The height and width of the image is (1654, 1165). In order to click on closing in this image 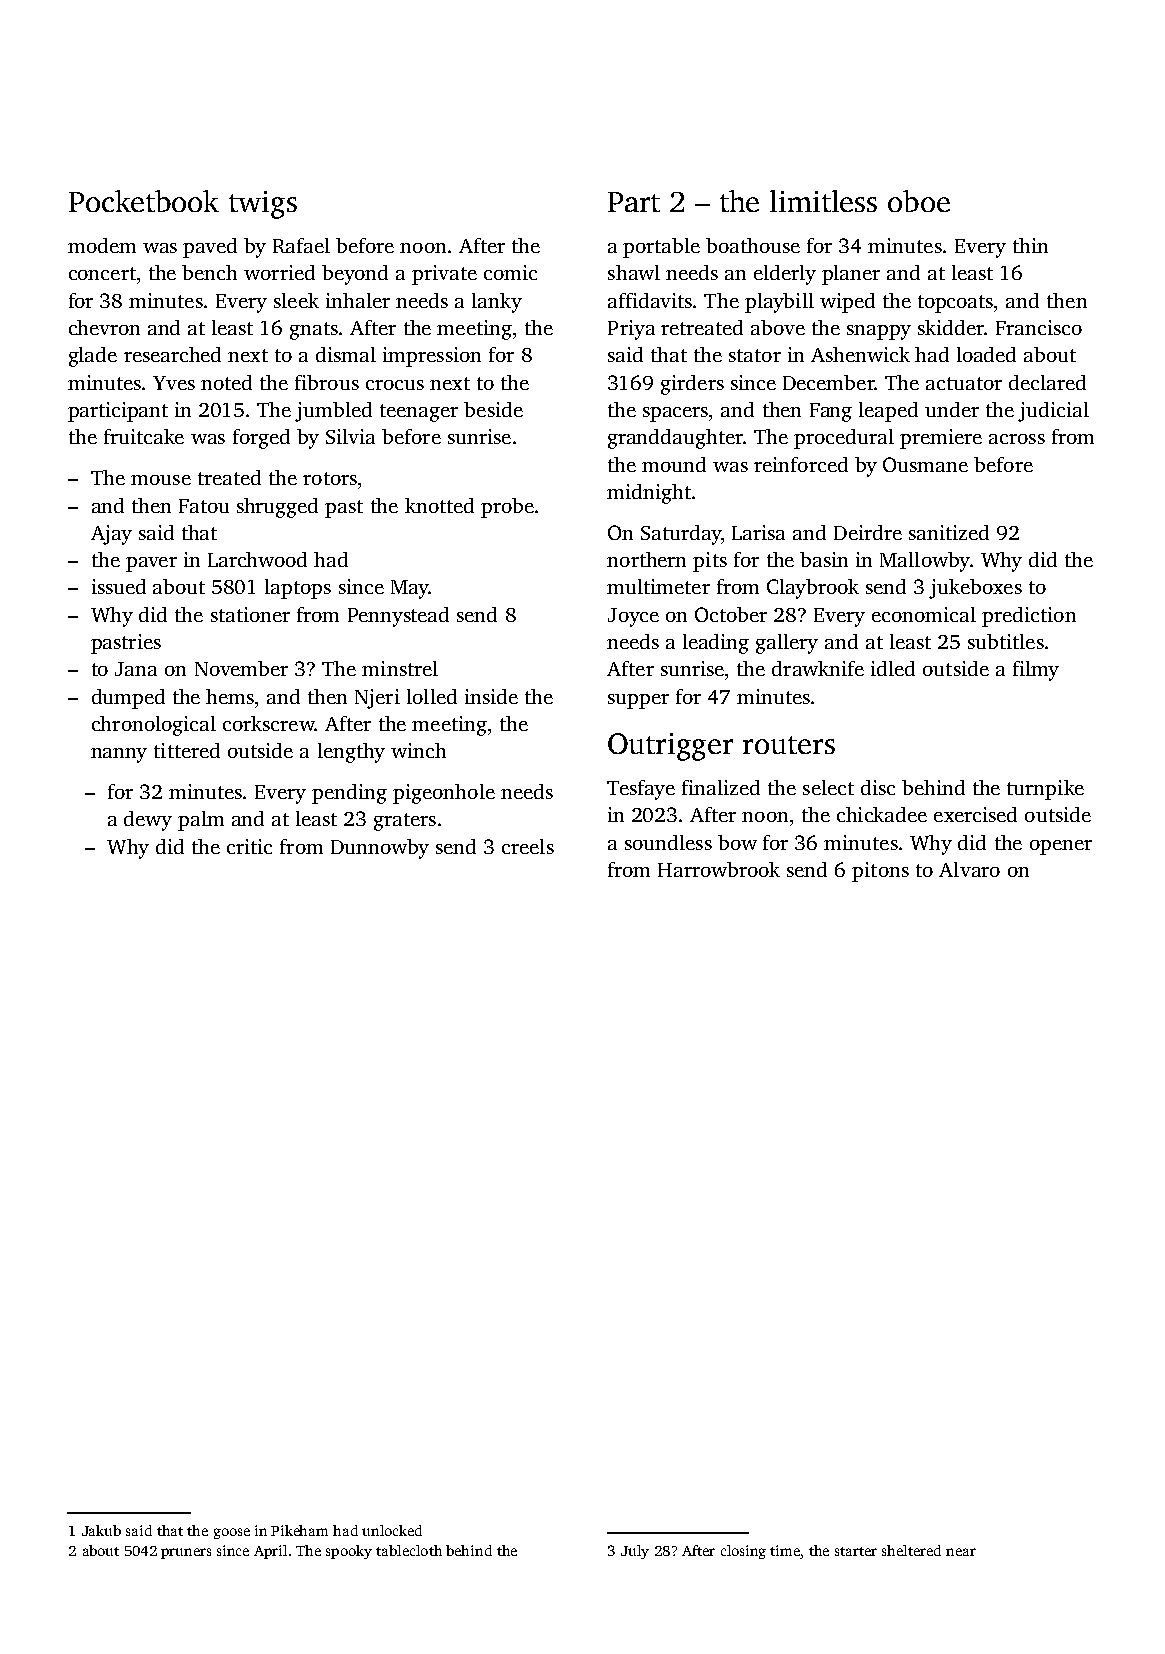, I will do `click(743, 1552)`.
